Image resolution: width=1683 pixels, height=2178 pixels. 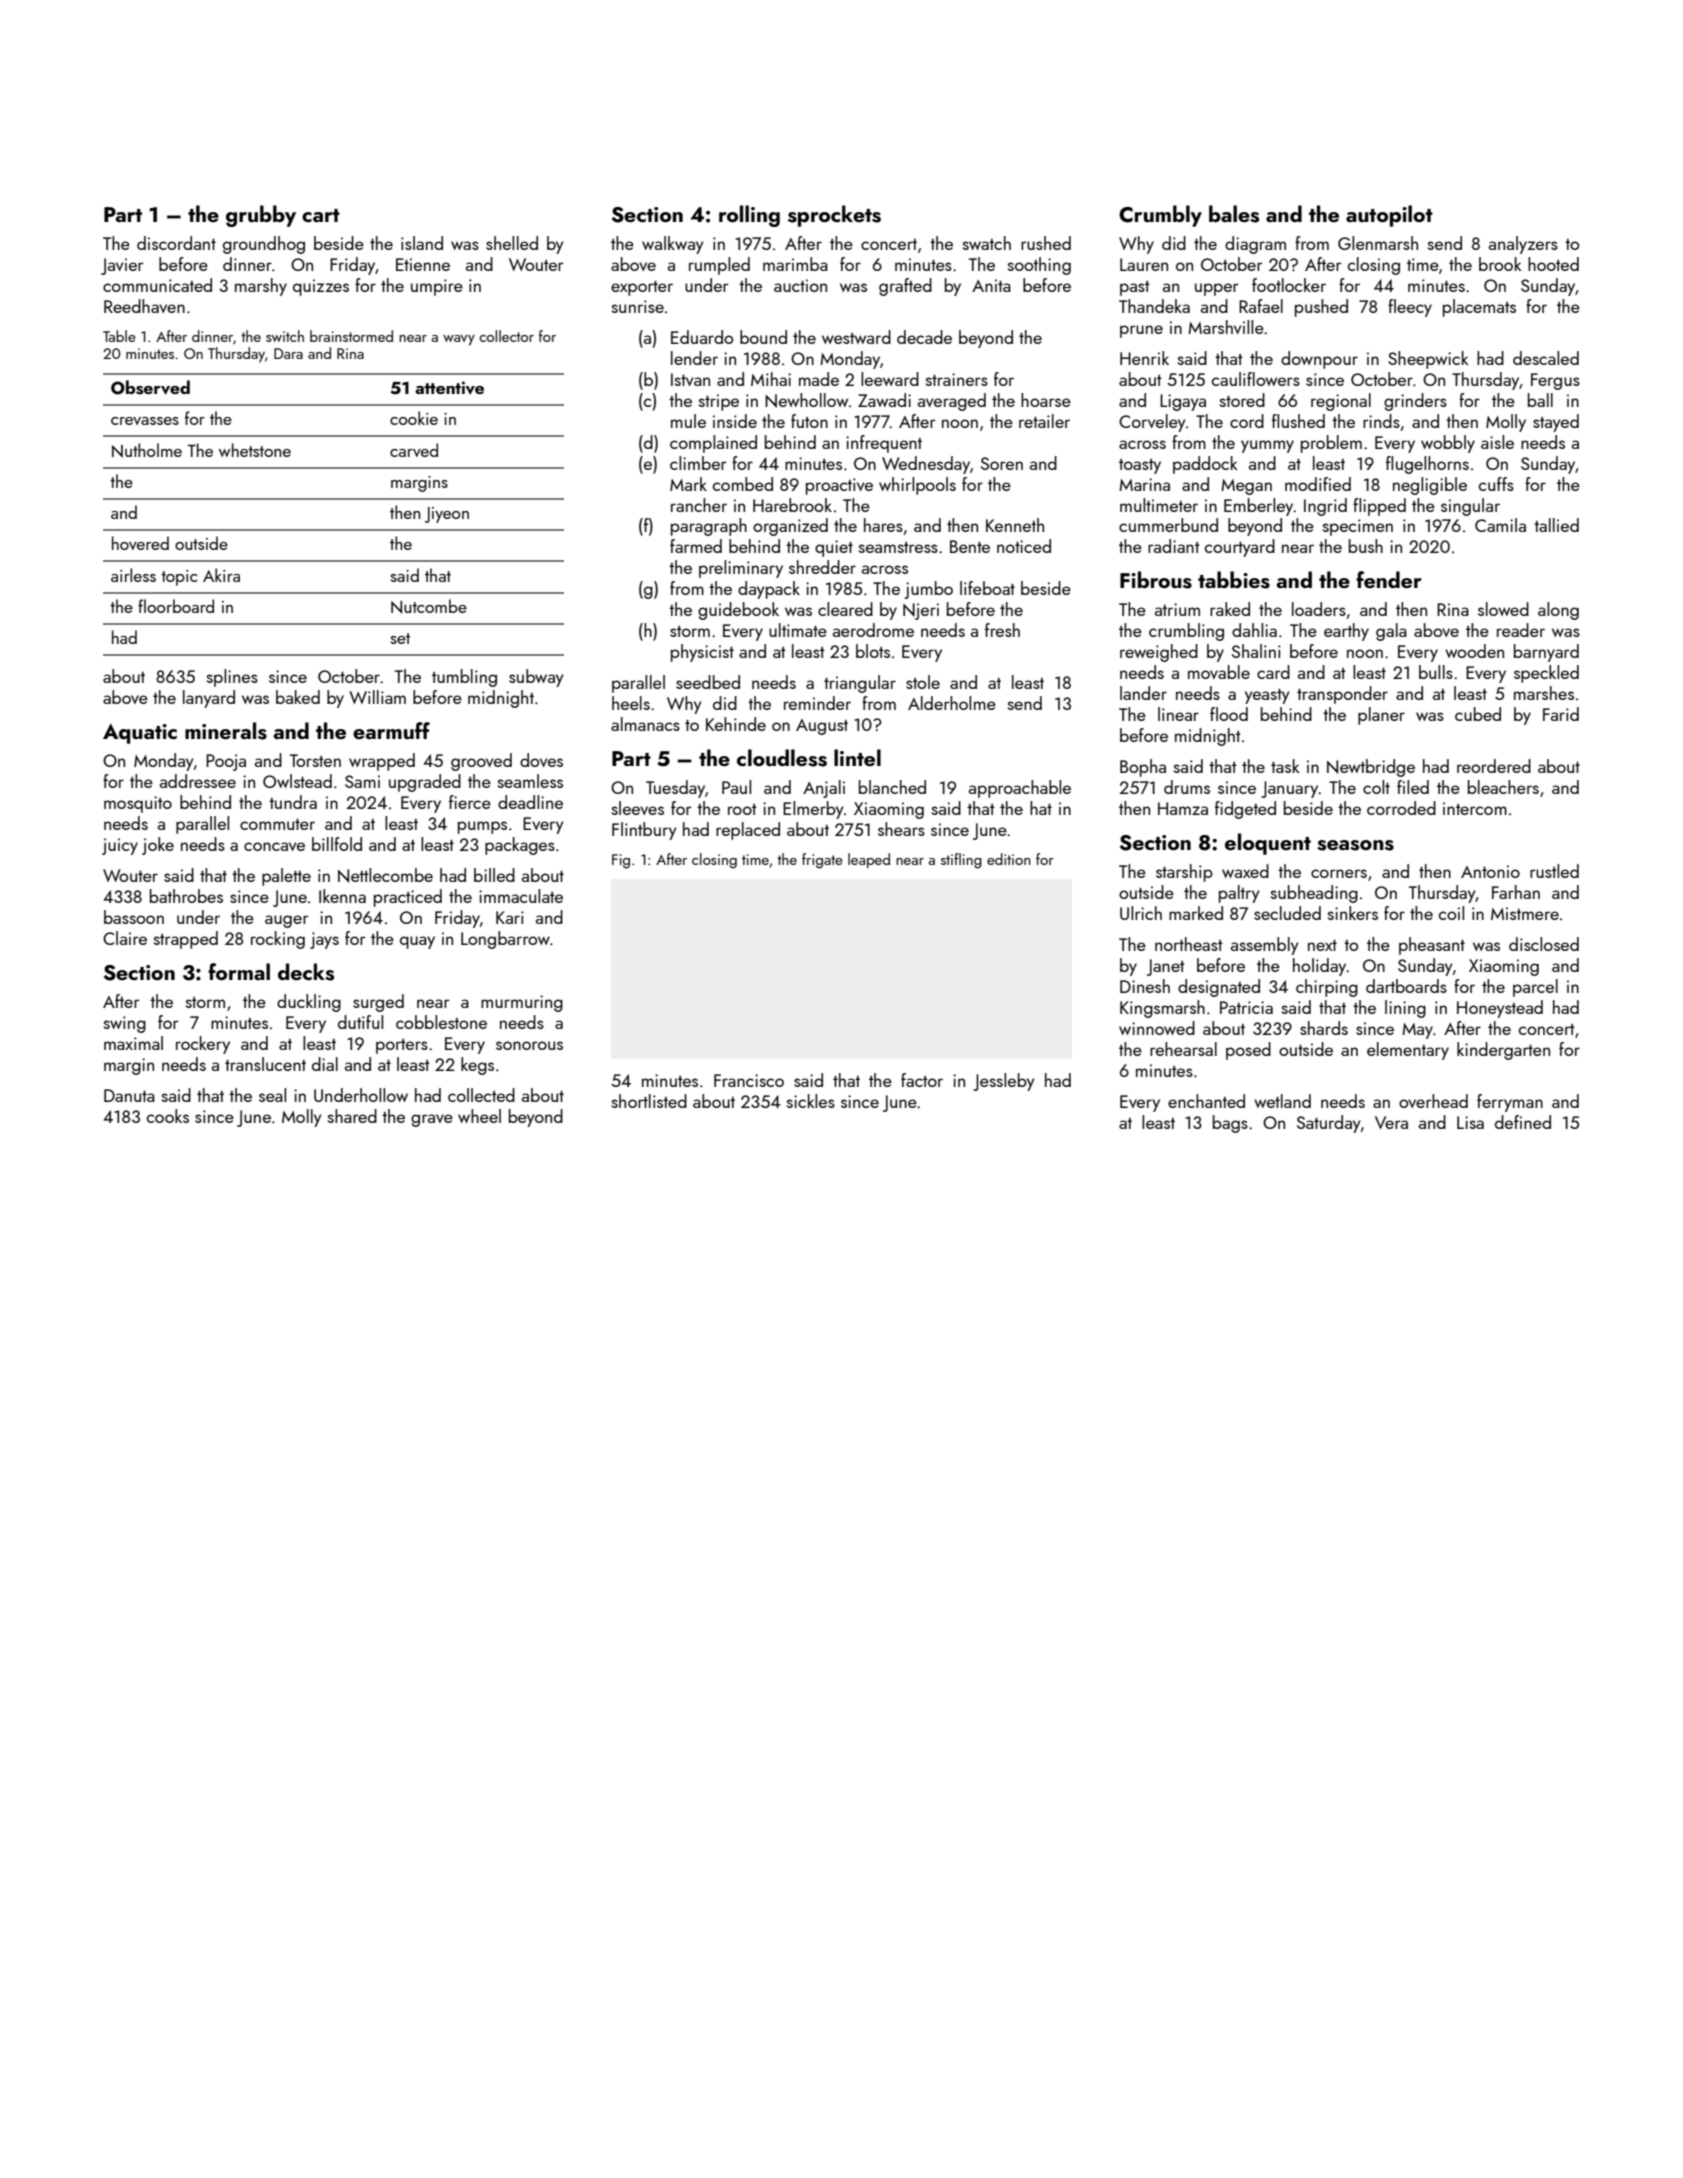 I want to click on shelled, so click(x=512, y=243).
